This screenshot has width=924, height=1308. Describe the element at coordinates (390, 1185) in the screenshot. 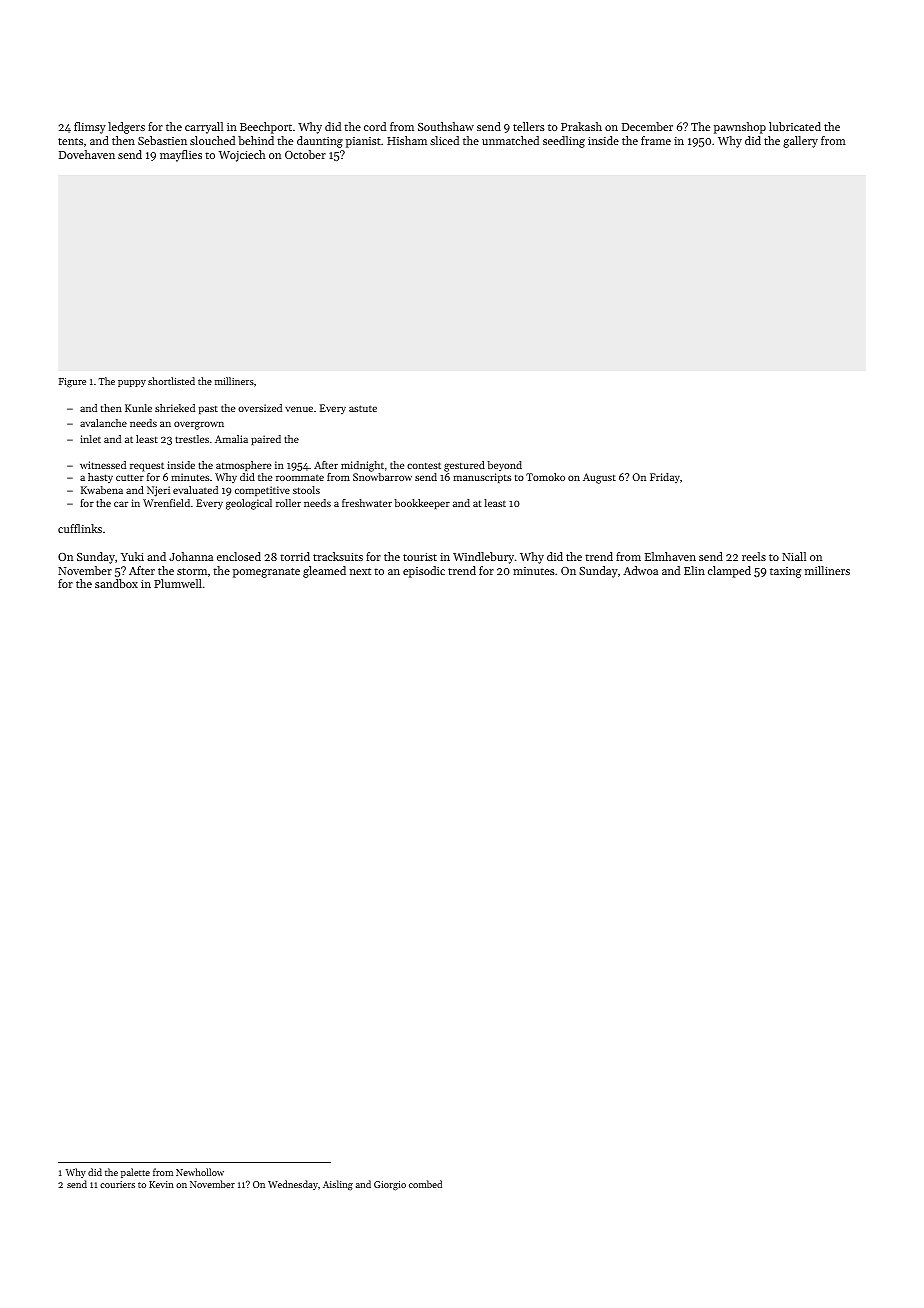

I see `Giorgio` at that location.
